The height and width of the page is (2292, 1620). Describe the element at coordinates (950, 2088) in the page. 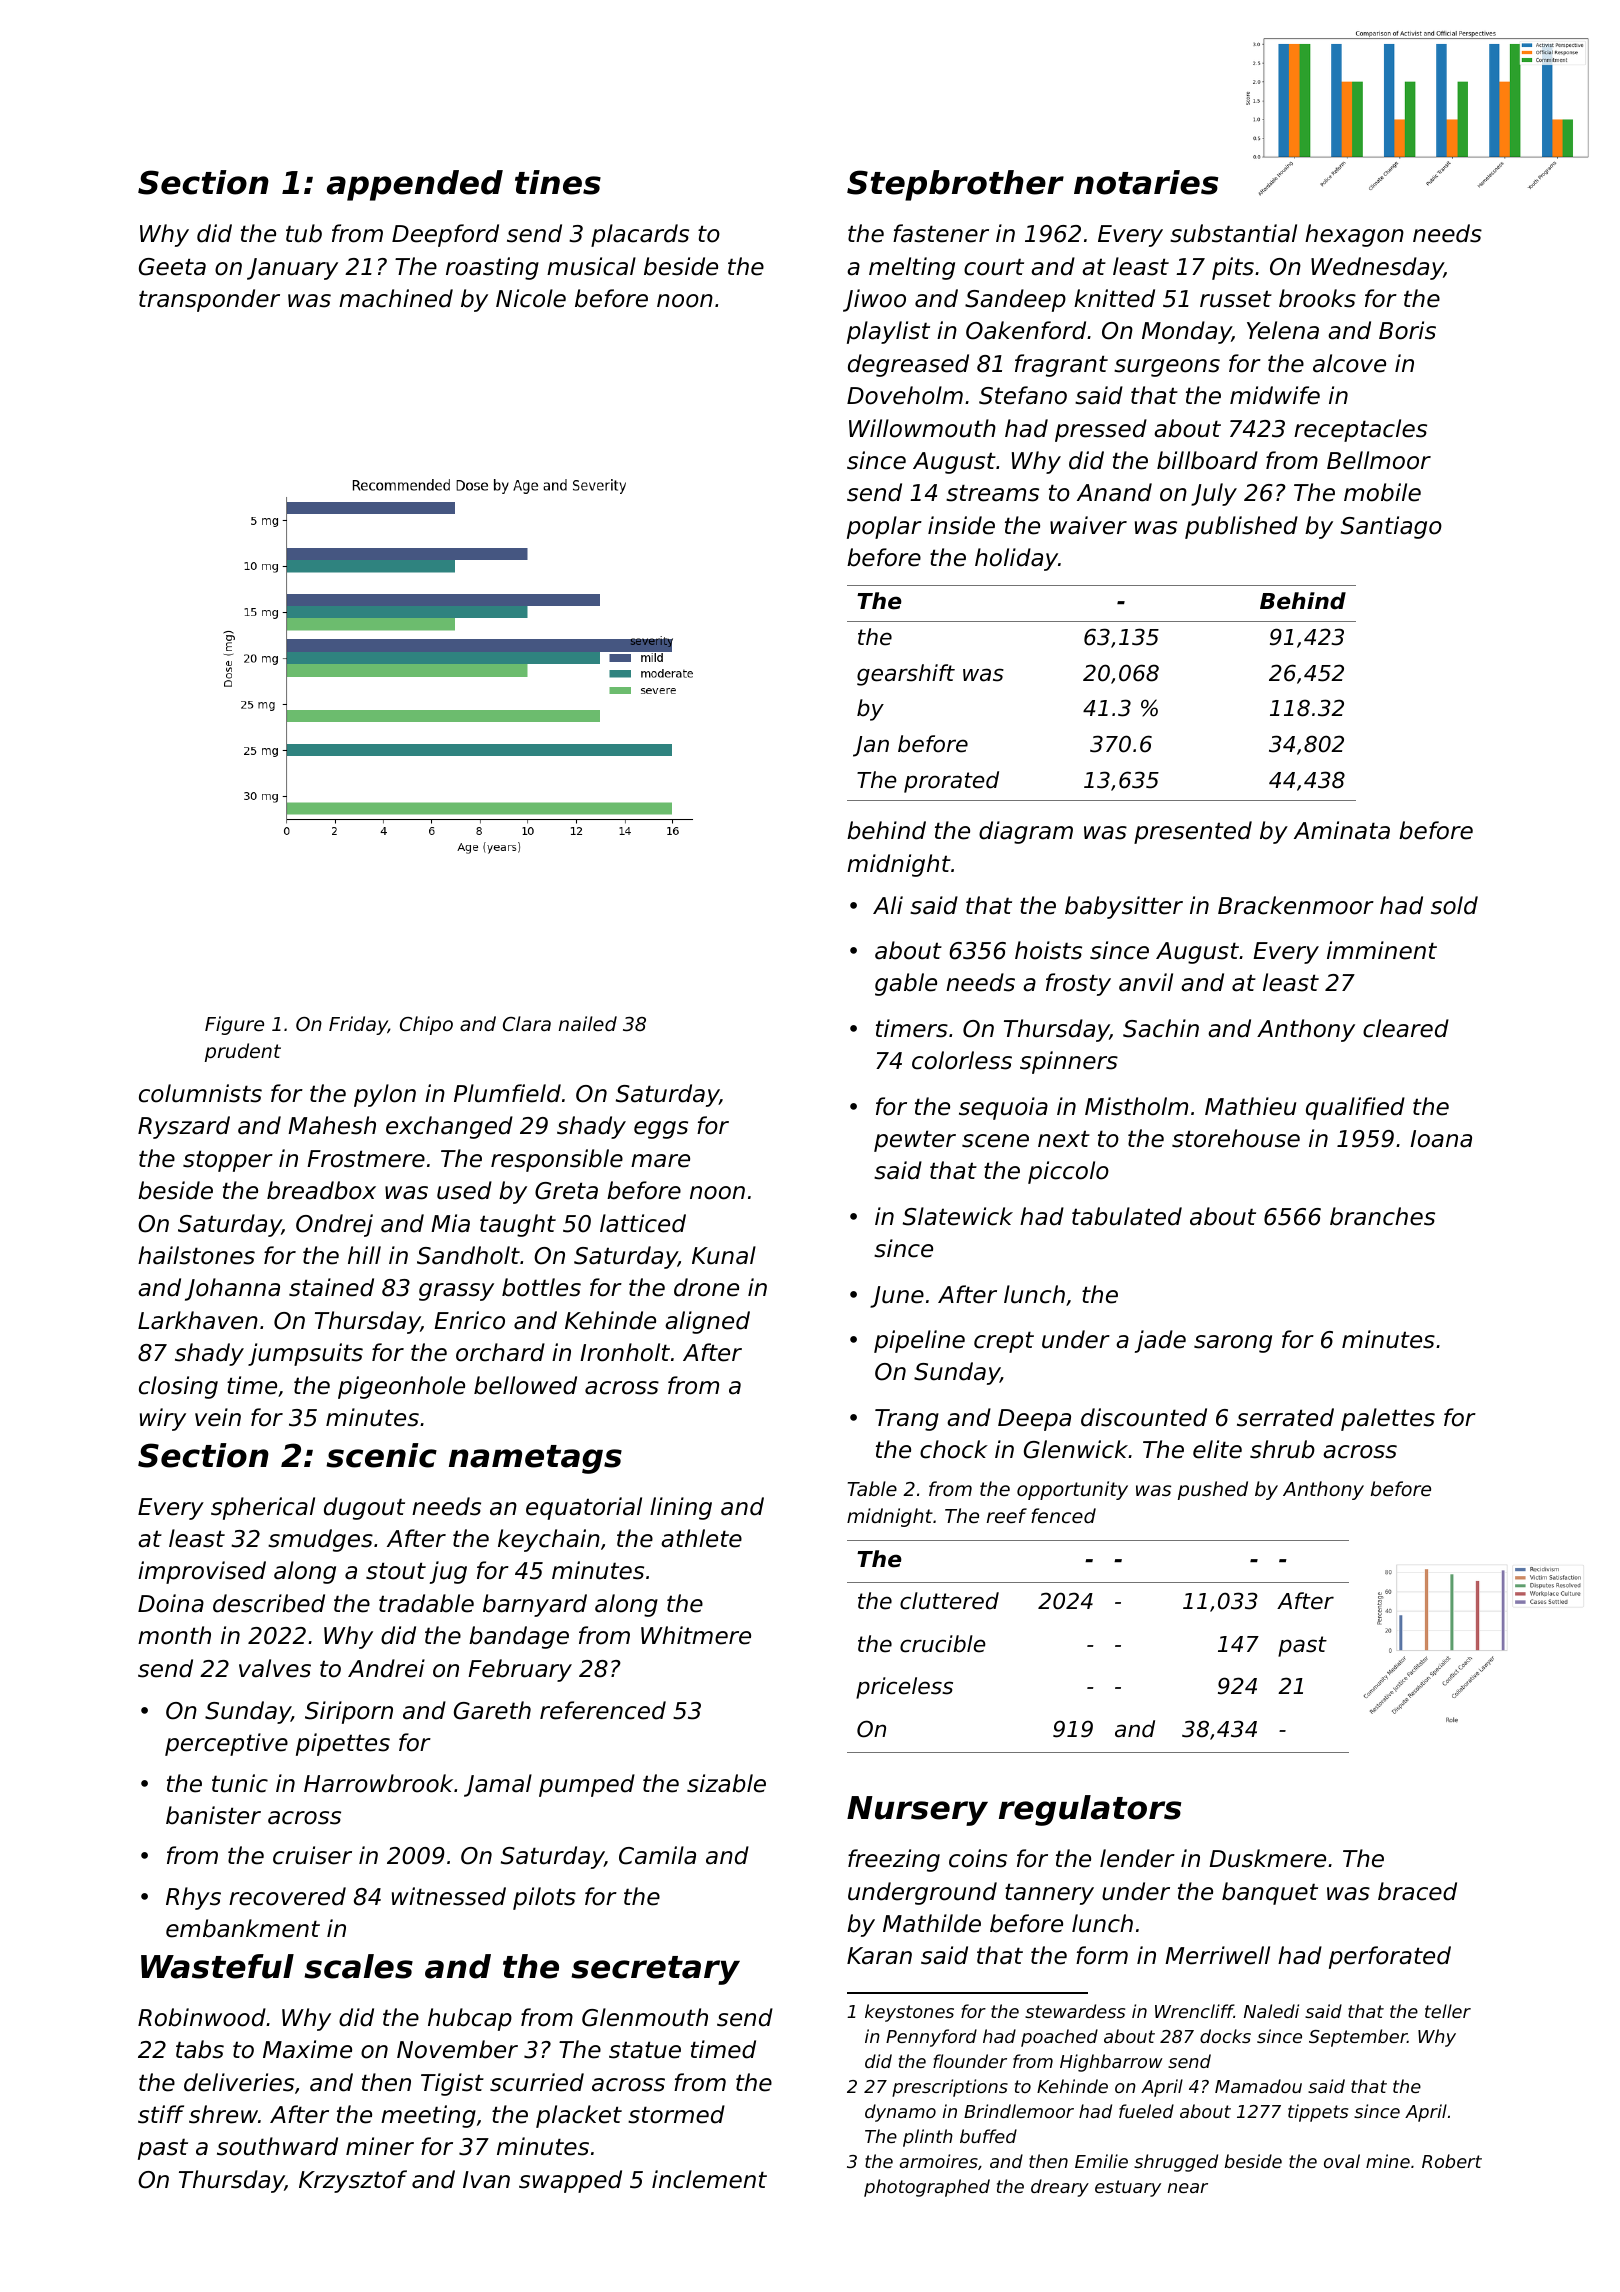

I see `prescriptions` at that location.
